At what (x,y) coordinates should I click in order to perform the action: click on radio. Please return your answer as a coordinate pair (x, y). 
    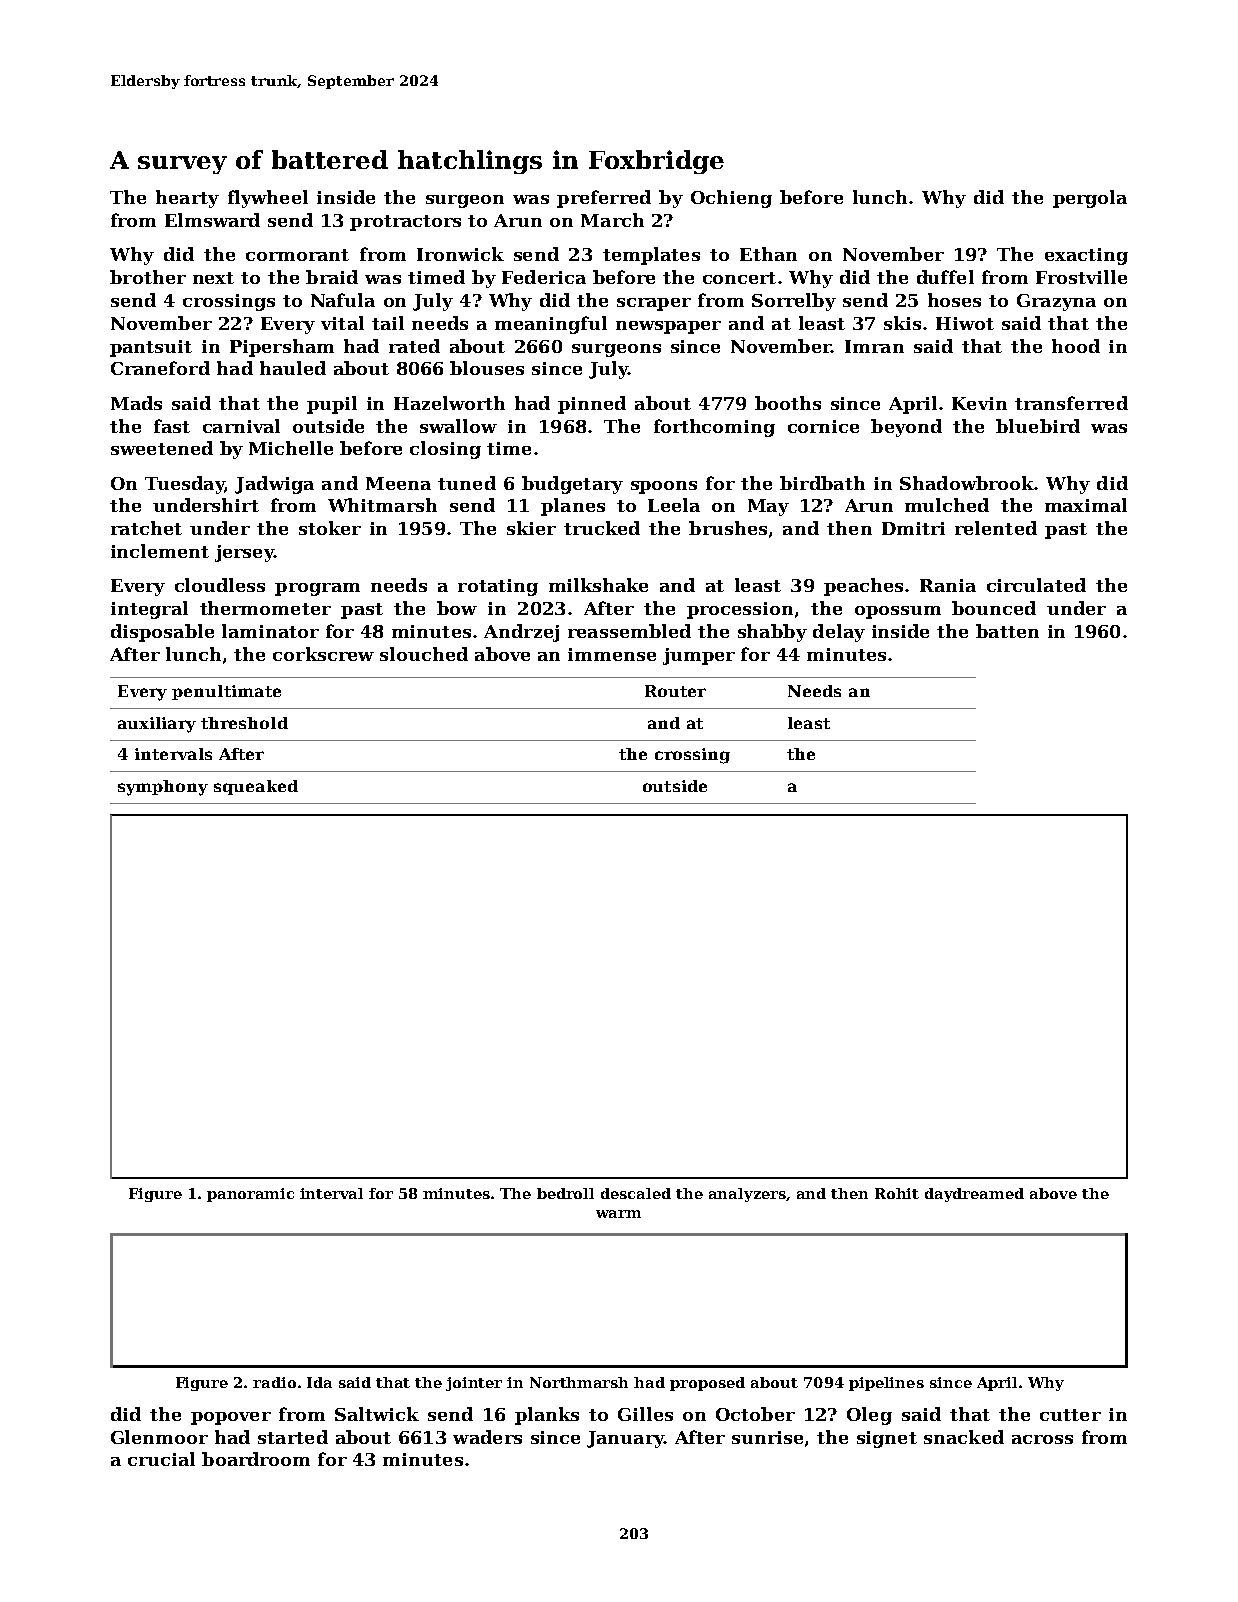
    Looking at the image, I should click on (274, 1382).
